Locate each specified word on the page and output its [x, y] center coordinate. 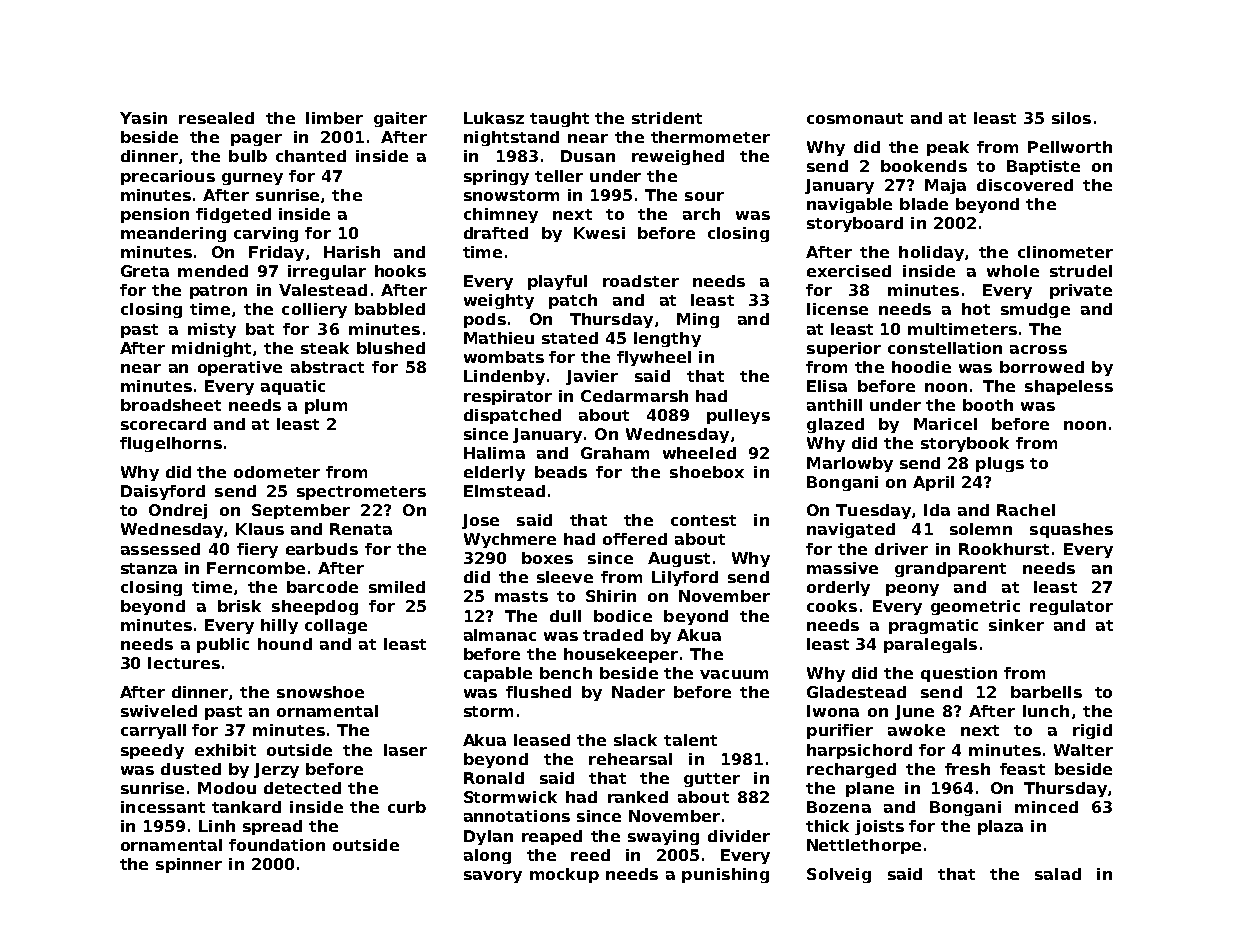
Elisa [827, 386]
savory [493, 877]
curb [407, 807]
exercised [849, 271]
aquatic [293, 387]
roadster [641, 281]
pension [155, 215]
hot [976, 309]
